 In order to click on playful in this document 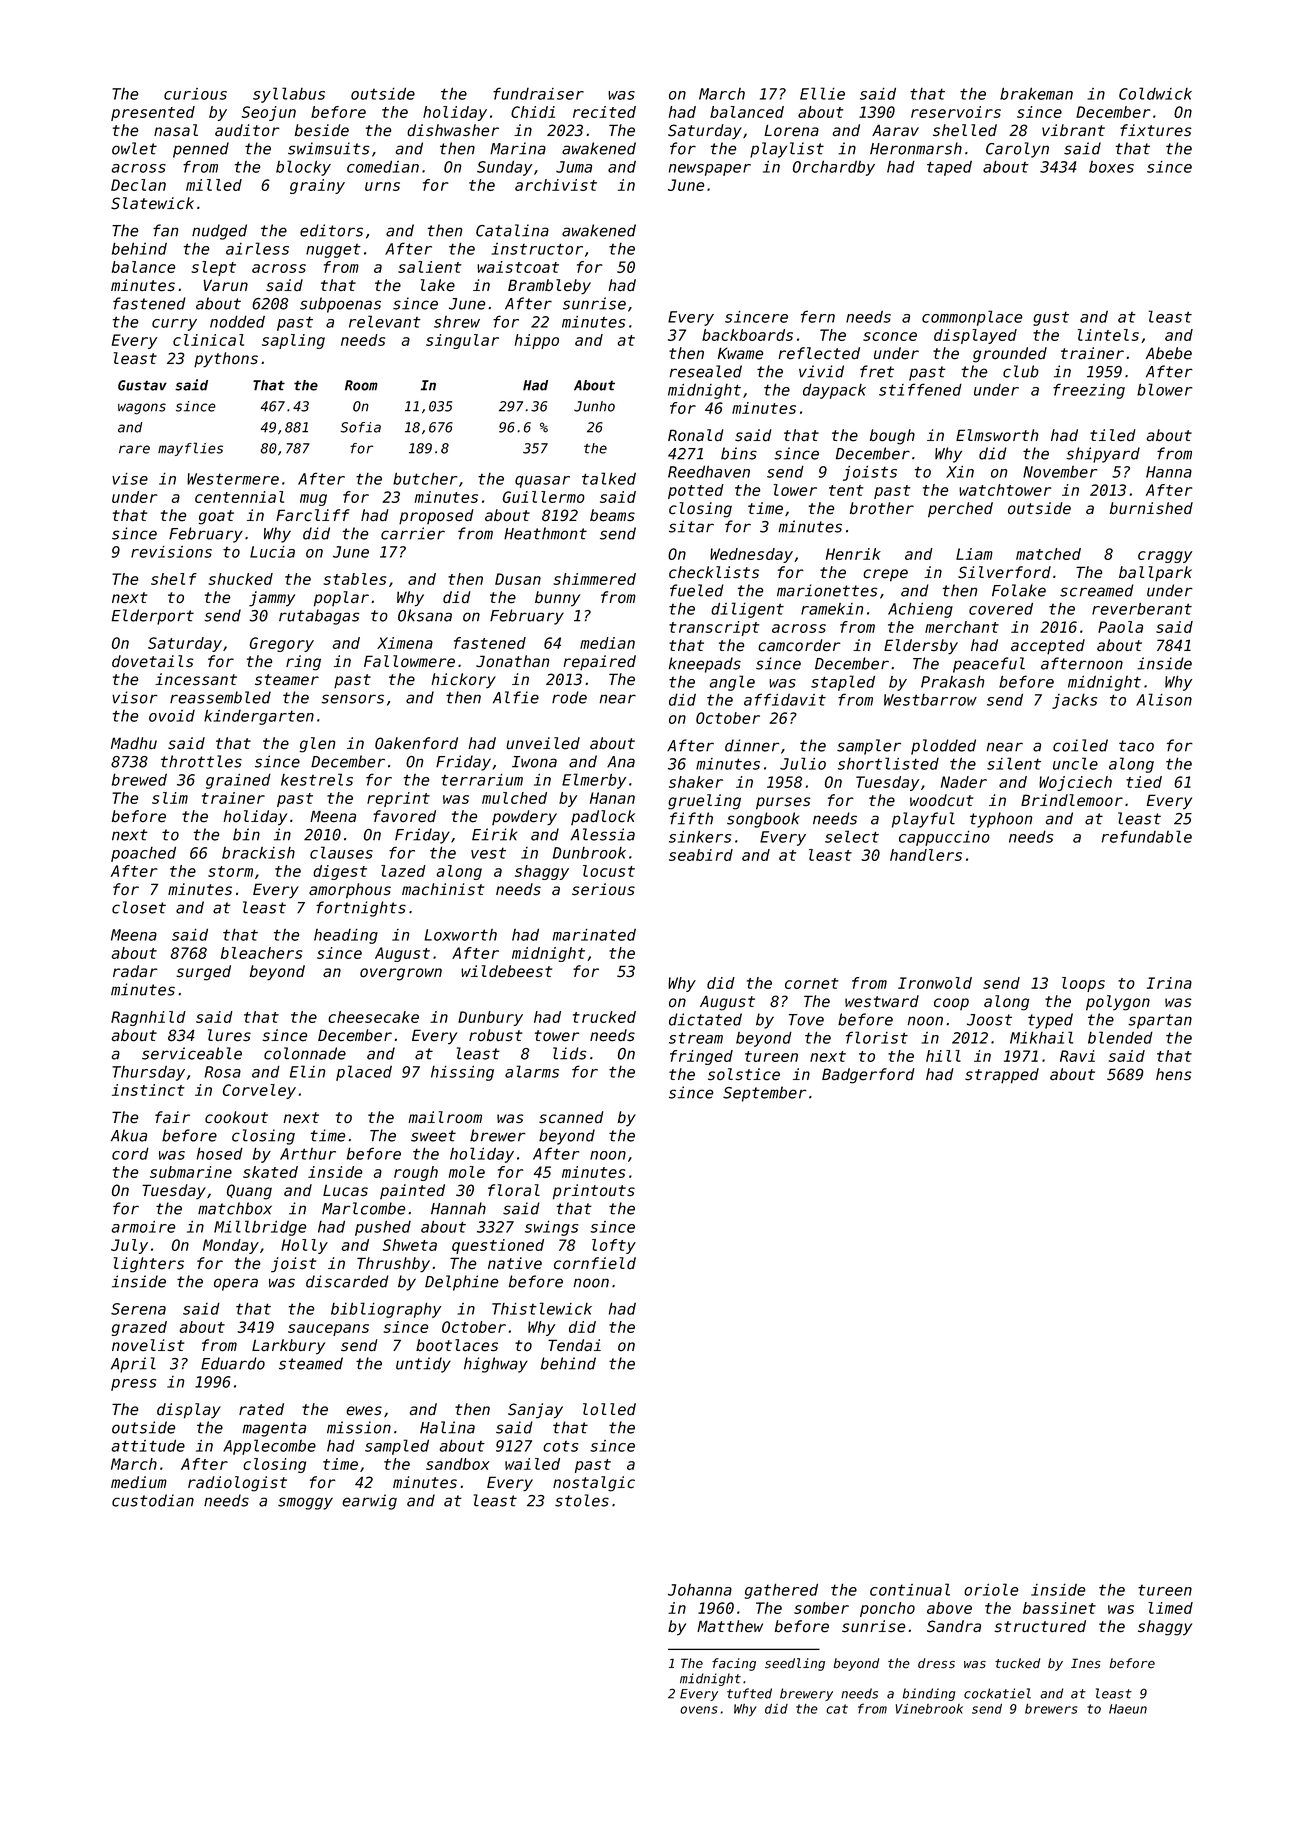, I will do `click(923, 820)`.
